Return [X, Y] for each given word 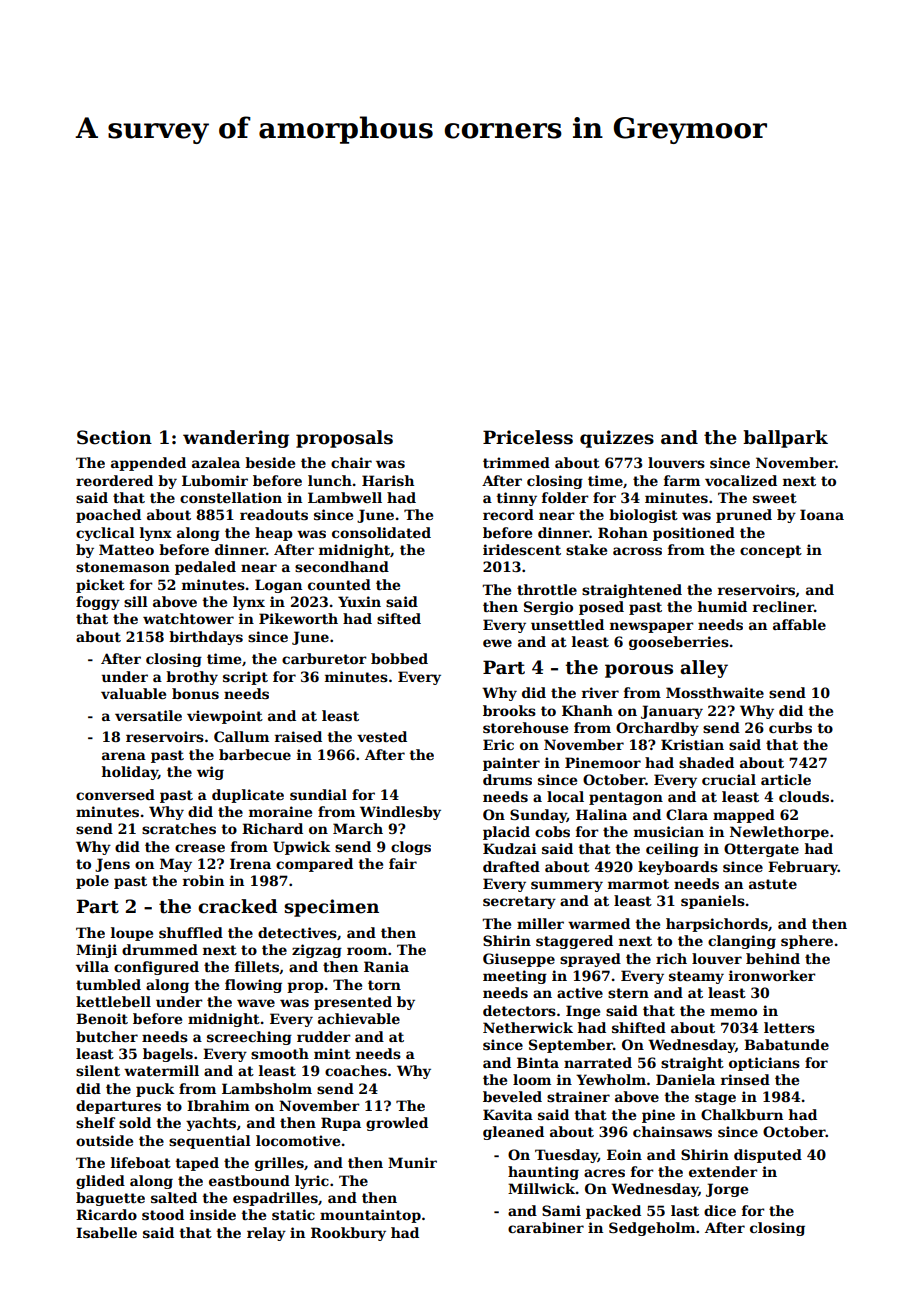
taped [197, 1164]
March [358, 828]
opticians [764, 1064]
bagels [168, 1055]
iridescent [522, 549]
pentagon [626, 798]
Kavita [508, 1114]
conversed [115, 794]
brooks [509, 710]
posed [601, 608]
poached [108, 516]
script [245, 678]
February [803, 868]
